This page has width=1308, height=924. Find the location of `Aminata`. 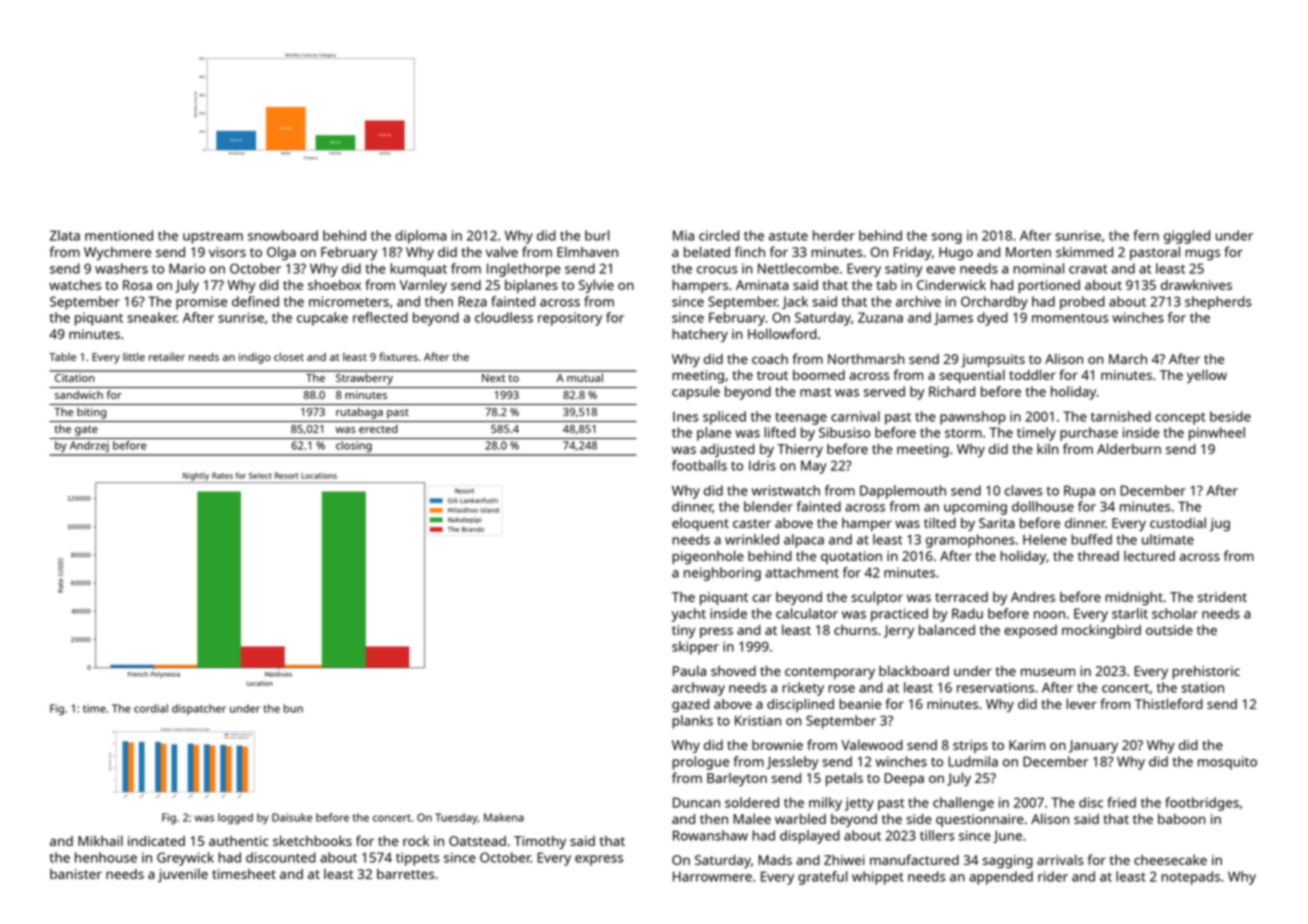

Aminata is located at coordinates (762, 285).
